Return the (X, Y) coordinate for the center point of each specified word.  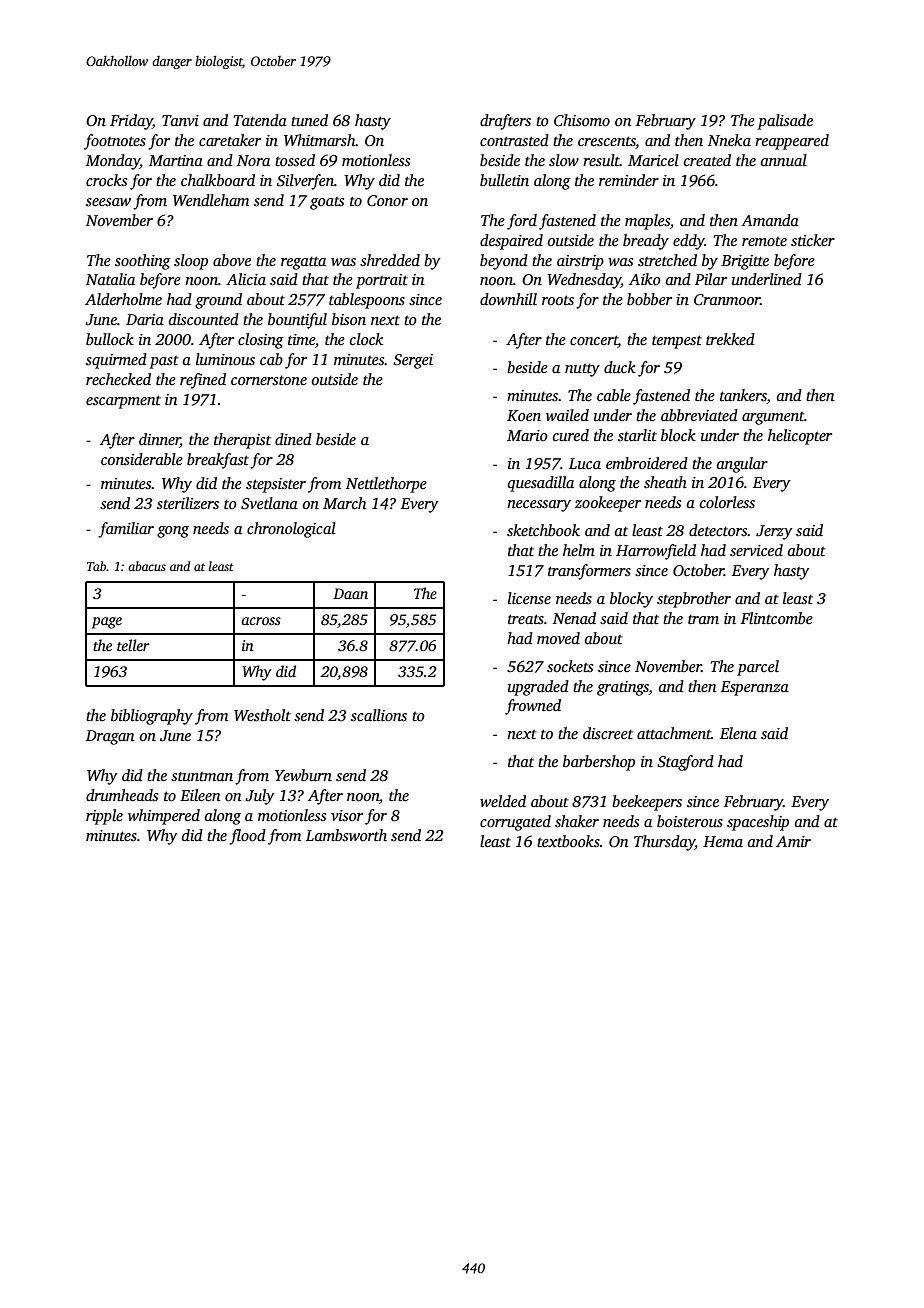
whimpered (164, 817)
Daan (350, 593)
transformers (589, 572)
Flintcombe (777, 618)
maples (647, 222)
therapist (242, 441)
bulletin (504, 180)
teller (133, 645)
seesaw (108, 202)
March (344, 503)
